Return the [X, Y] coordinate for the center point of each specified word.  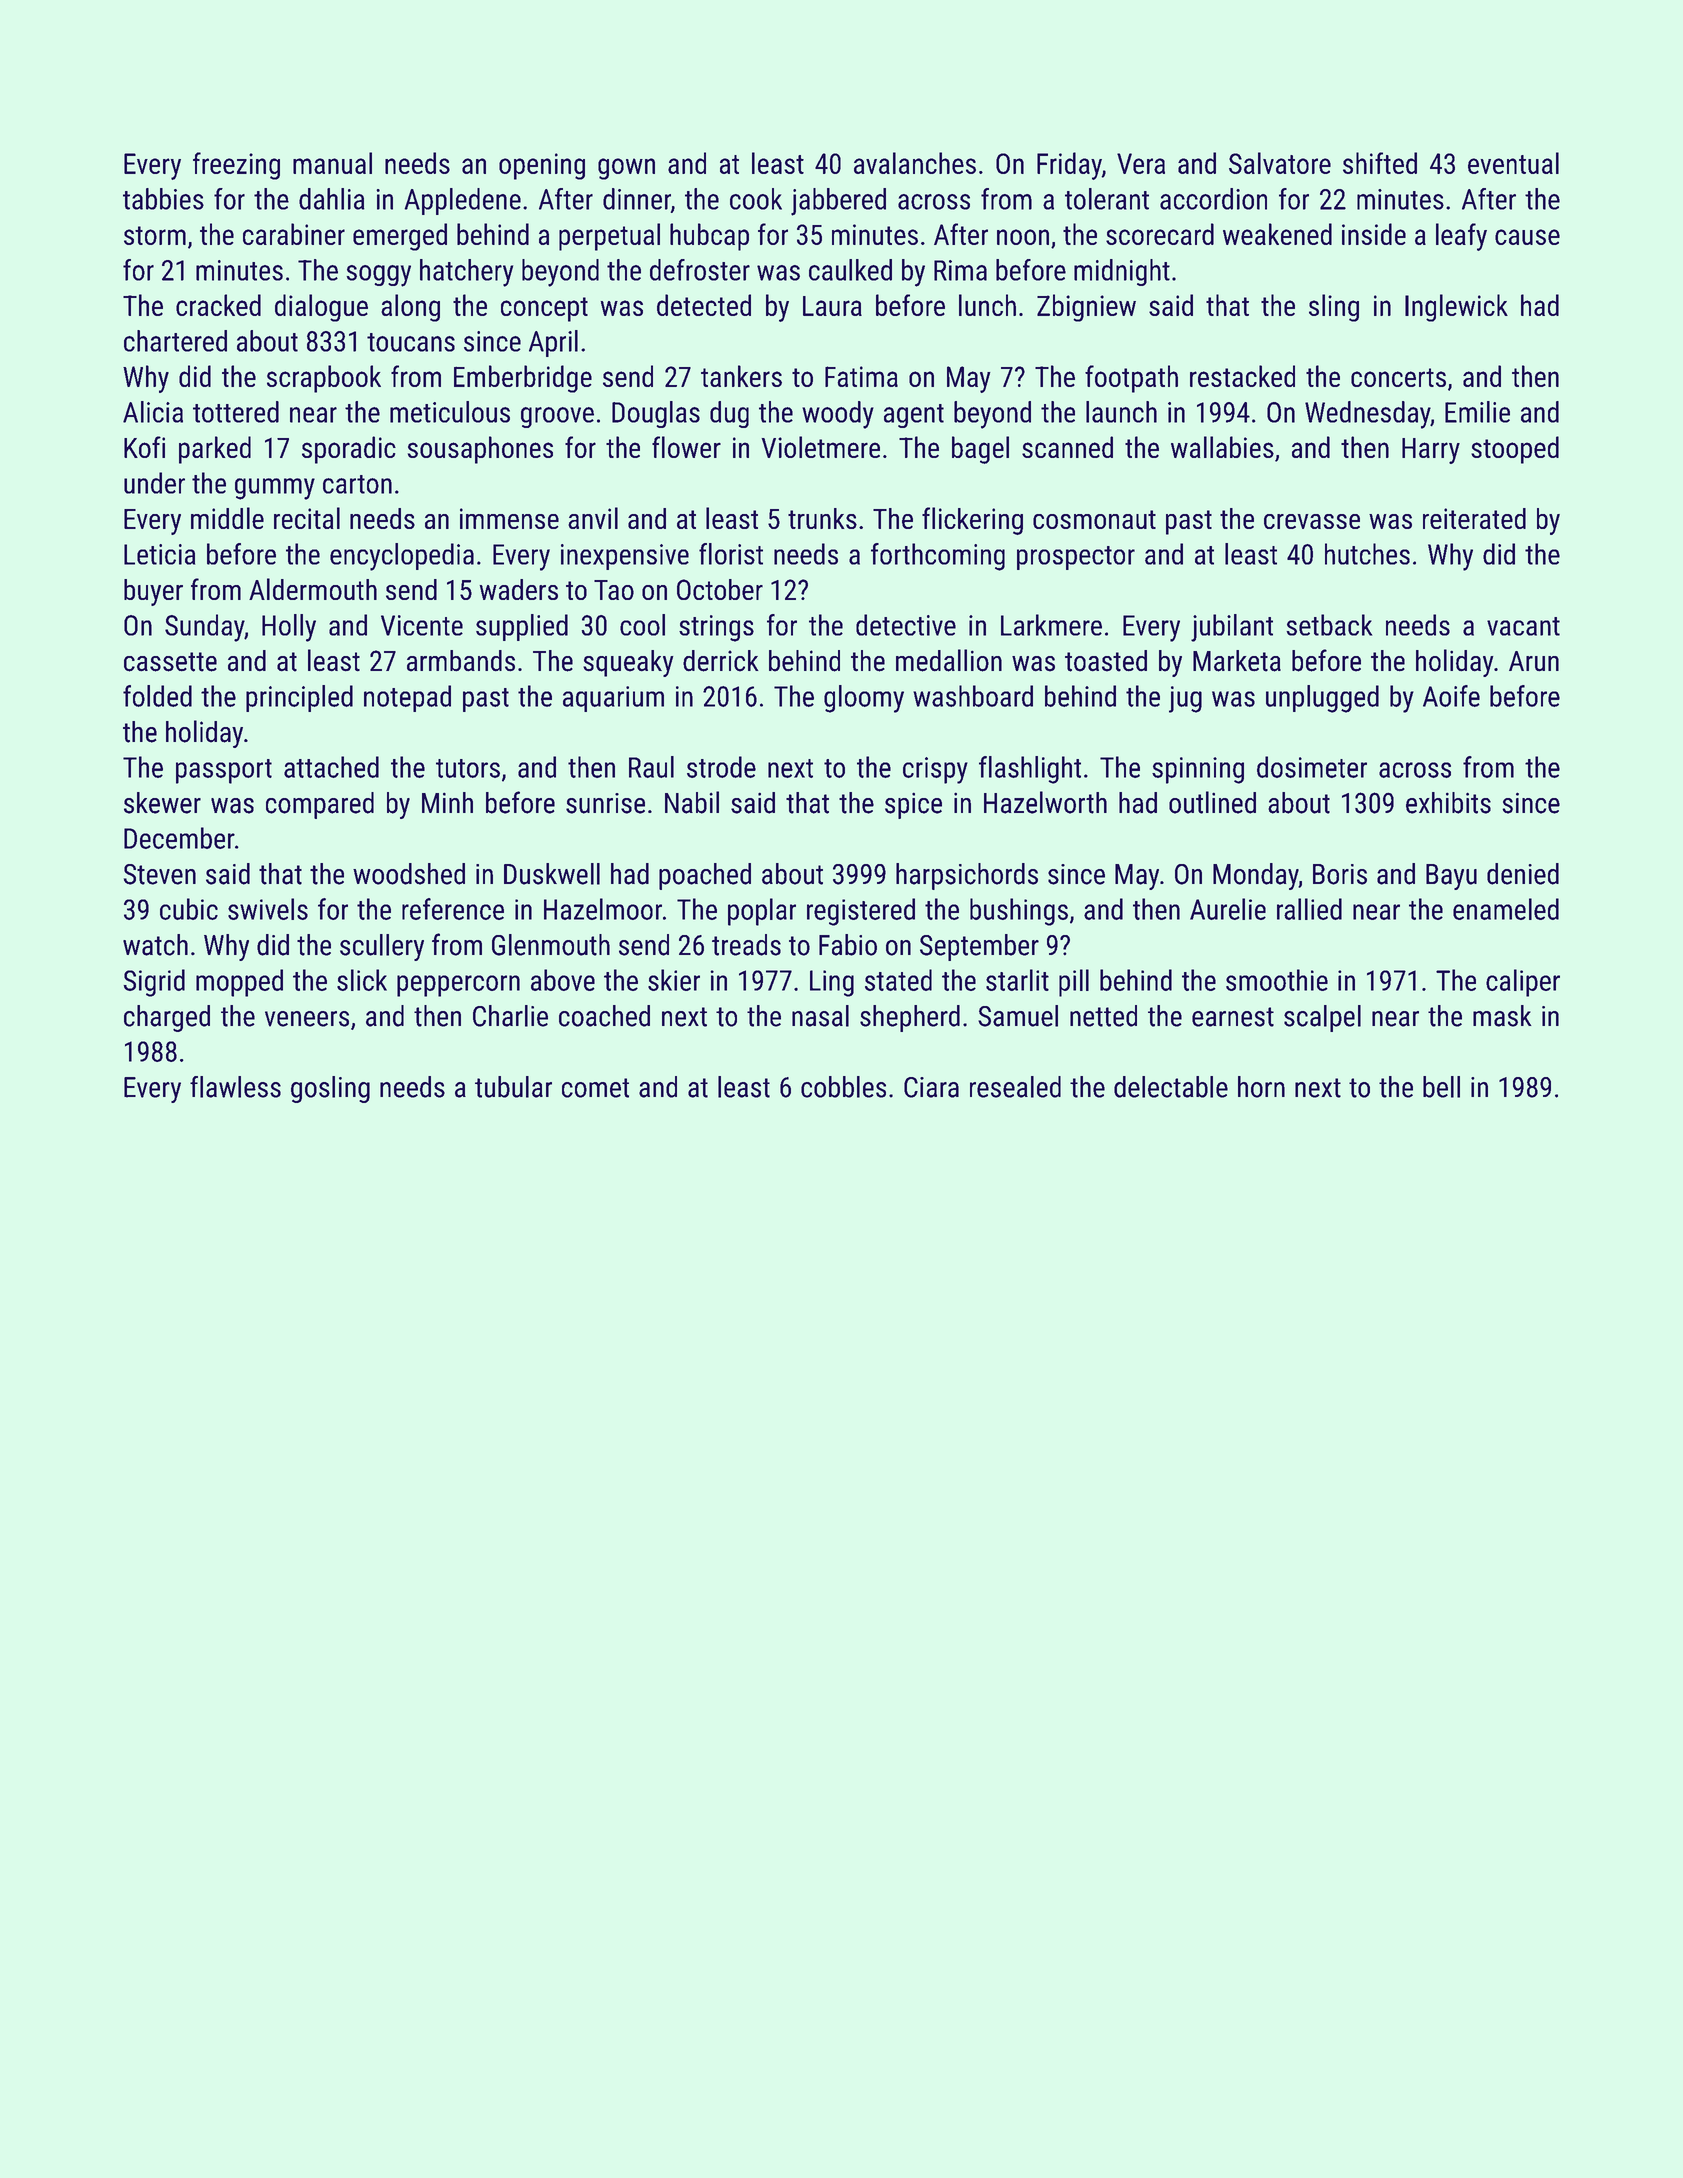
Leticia [159, 554]
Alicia [153, 412]
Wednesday [1367, 415]
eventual [1513, 163]
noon [1023, 237]
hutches [1367, 554]
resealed [1015, 1087]
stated [898, 980]
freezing [236, 166]
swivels [268, 909]
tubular [513, 1087]
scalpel [1322, 1018]
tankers [741, 376]
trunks [822, 518]
